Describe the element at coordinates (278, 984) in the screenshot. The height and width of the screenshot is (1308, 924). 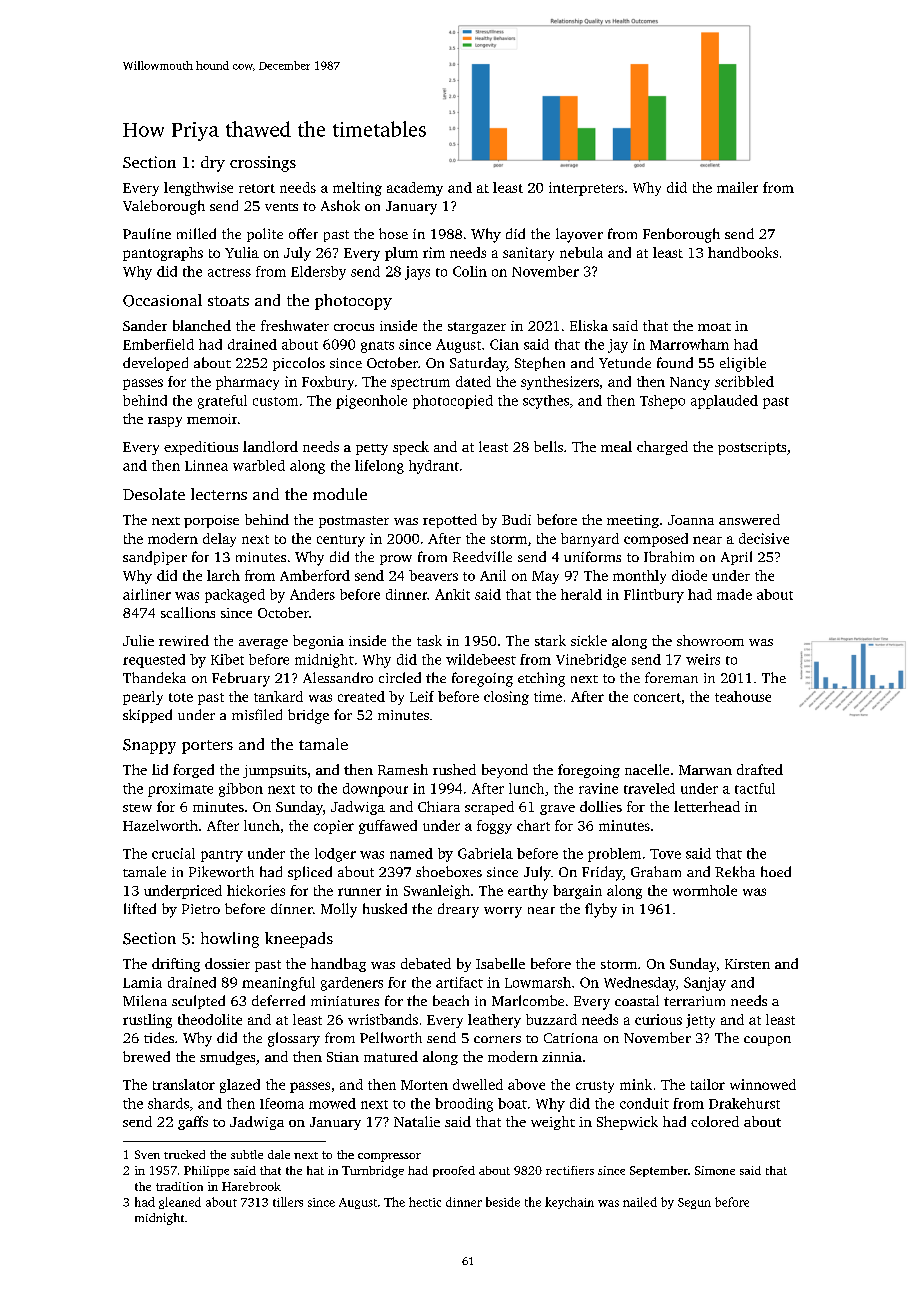
I see `meaningful` at that location.
